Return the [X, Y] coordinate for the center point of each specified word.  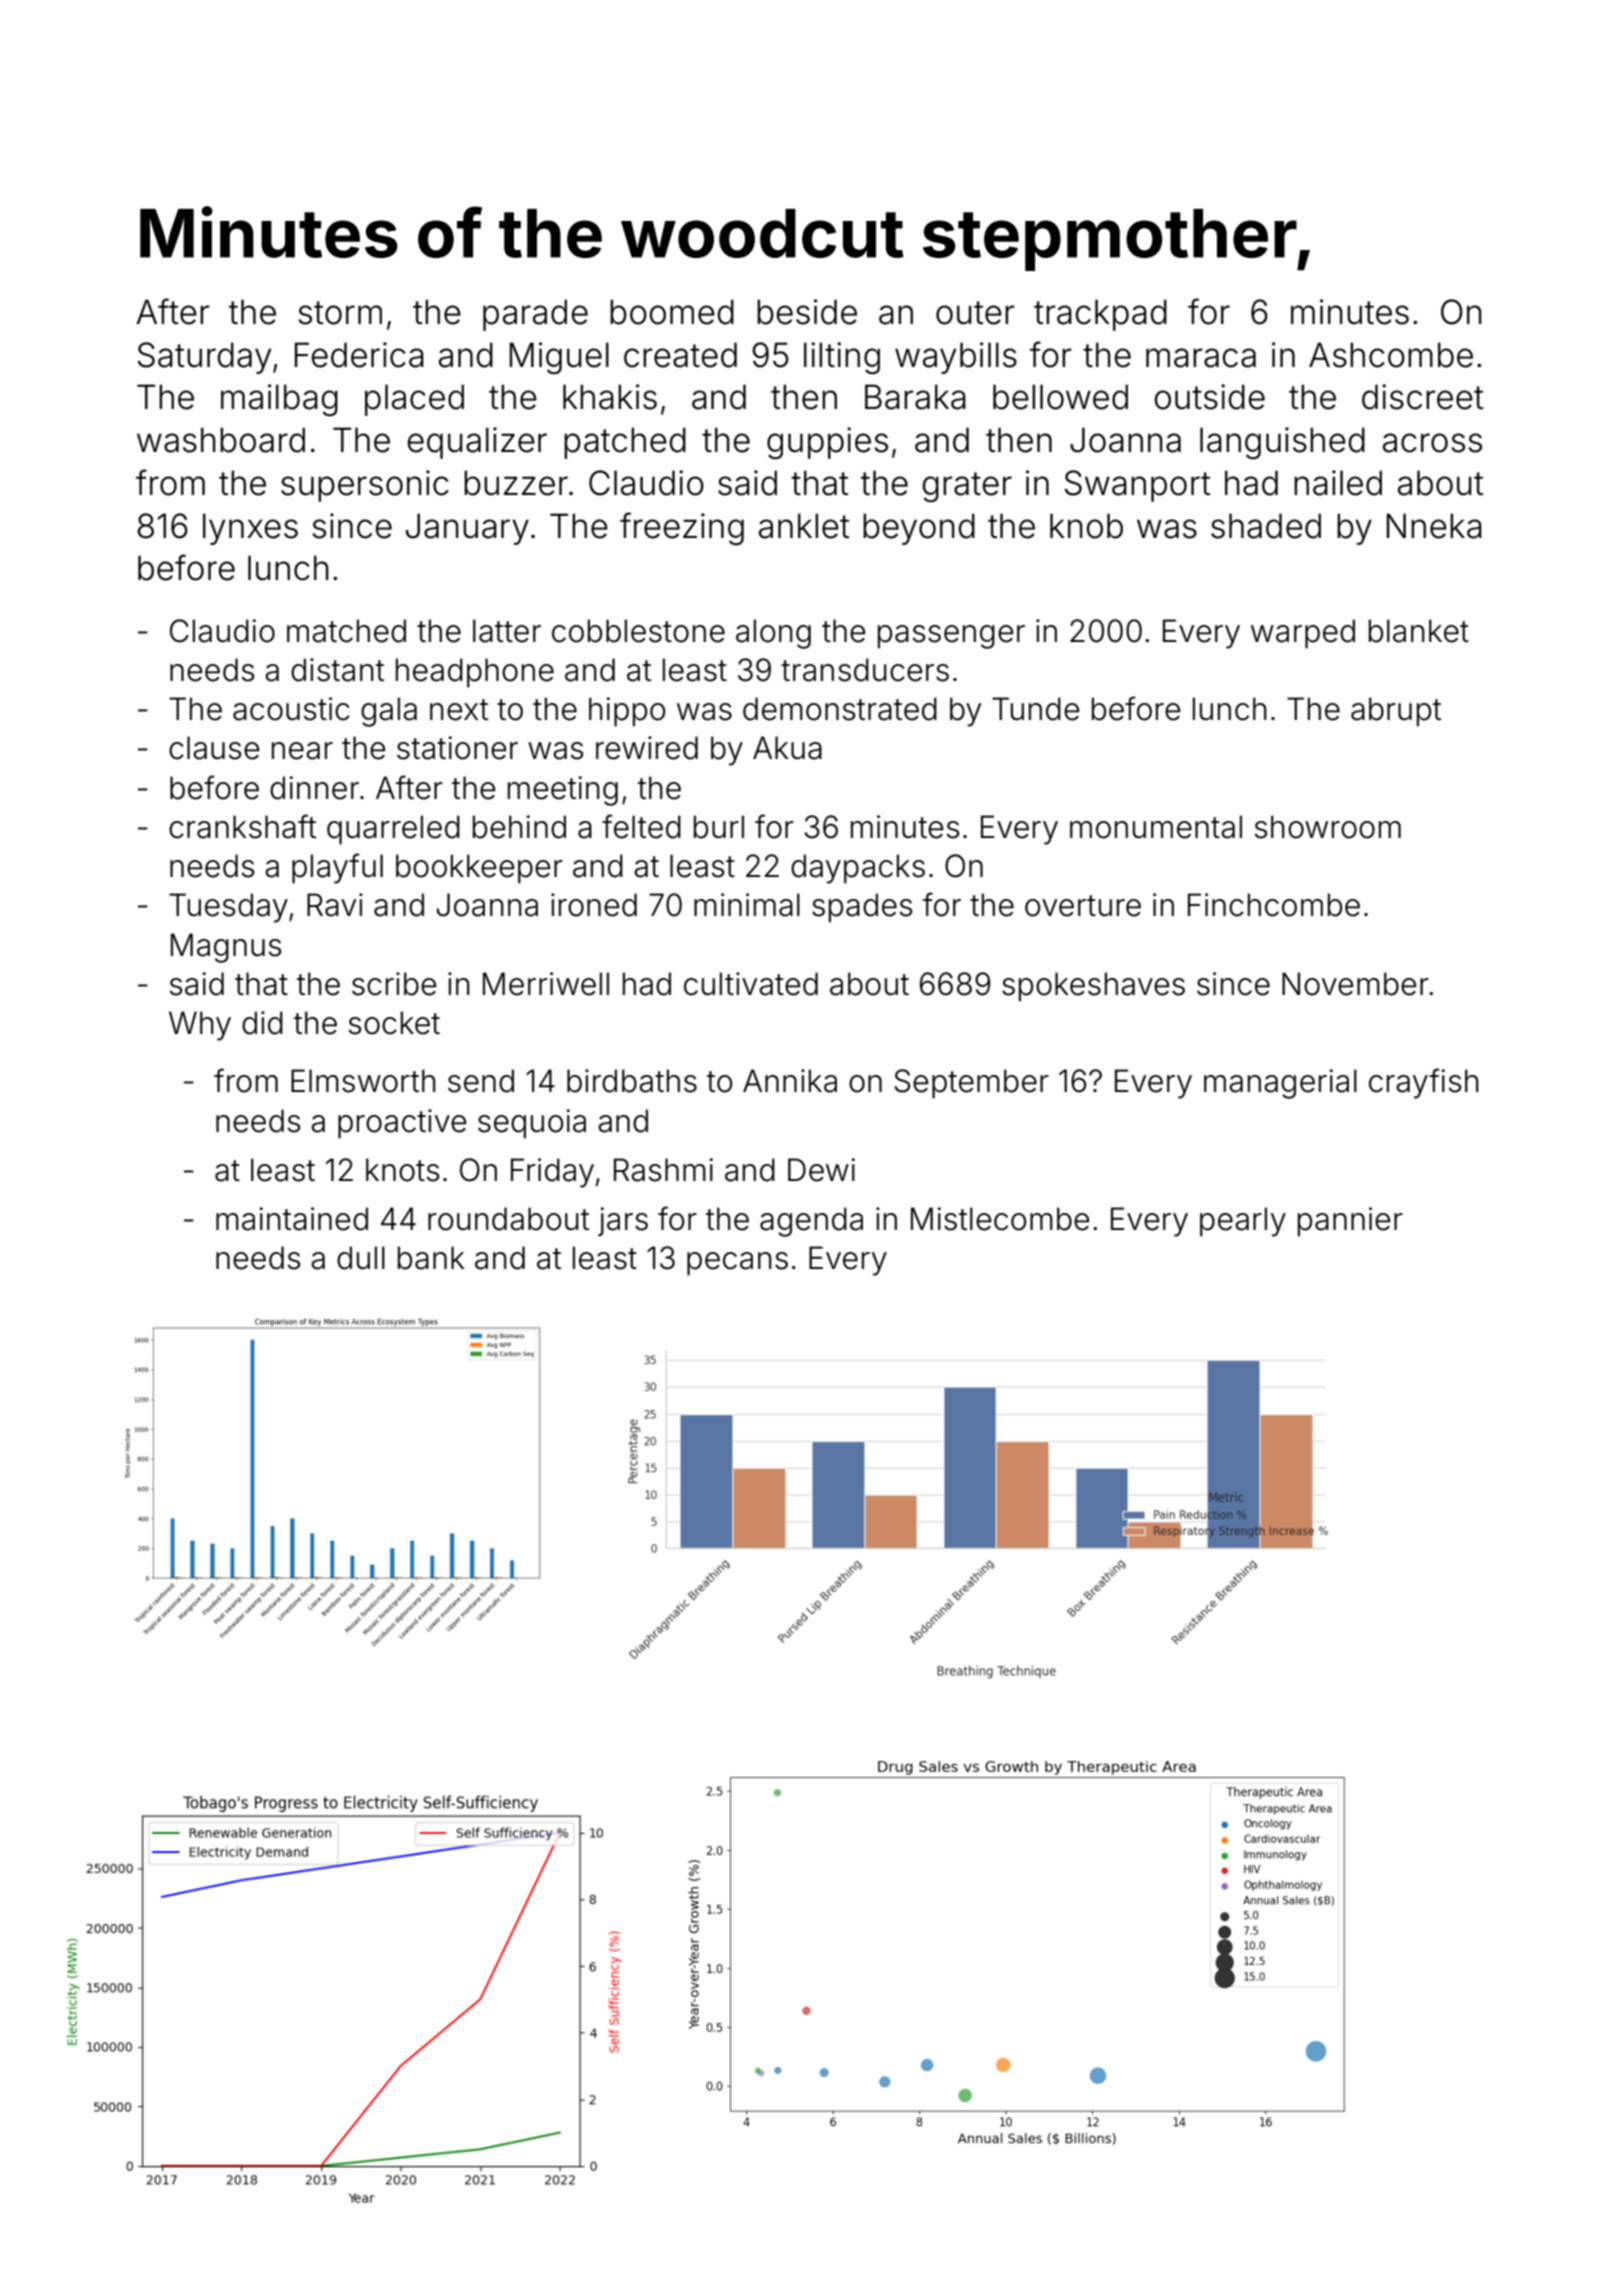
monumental [1156, 827]
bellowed [1060, 397]
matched [346, 631]
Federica [359, 355]
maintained [292, 1219]
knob [1086, 526]
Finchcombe [1274, 905]
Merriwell [546, 984]
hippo [627, 712]
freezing [682, 528]
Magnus [226, 948]
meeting [563, 791]
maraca [1201, 358]
